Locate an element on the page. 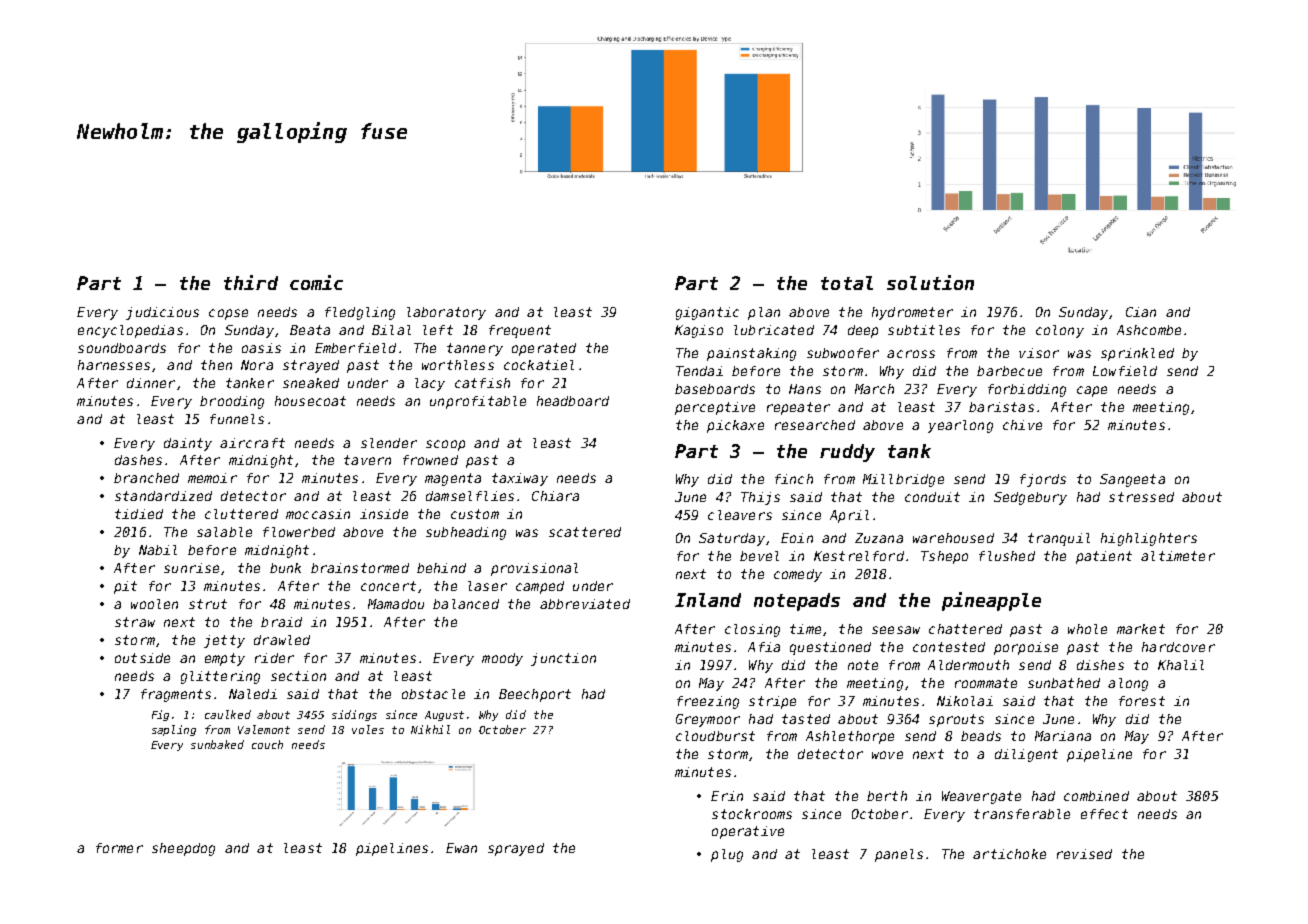 This page has height=924, width=1308. pit is located at coordinates (125, 587).
